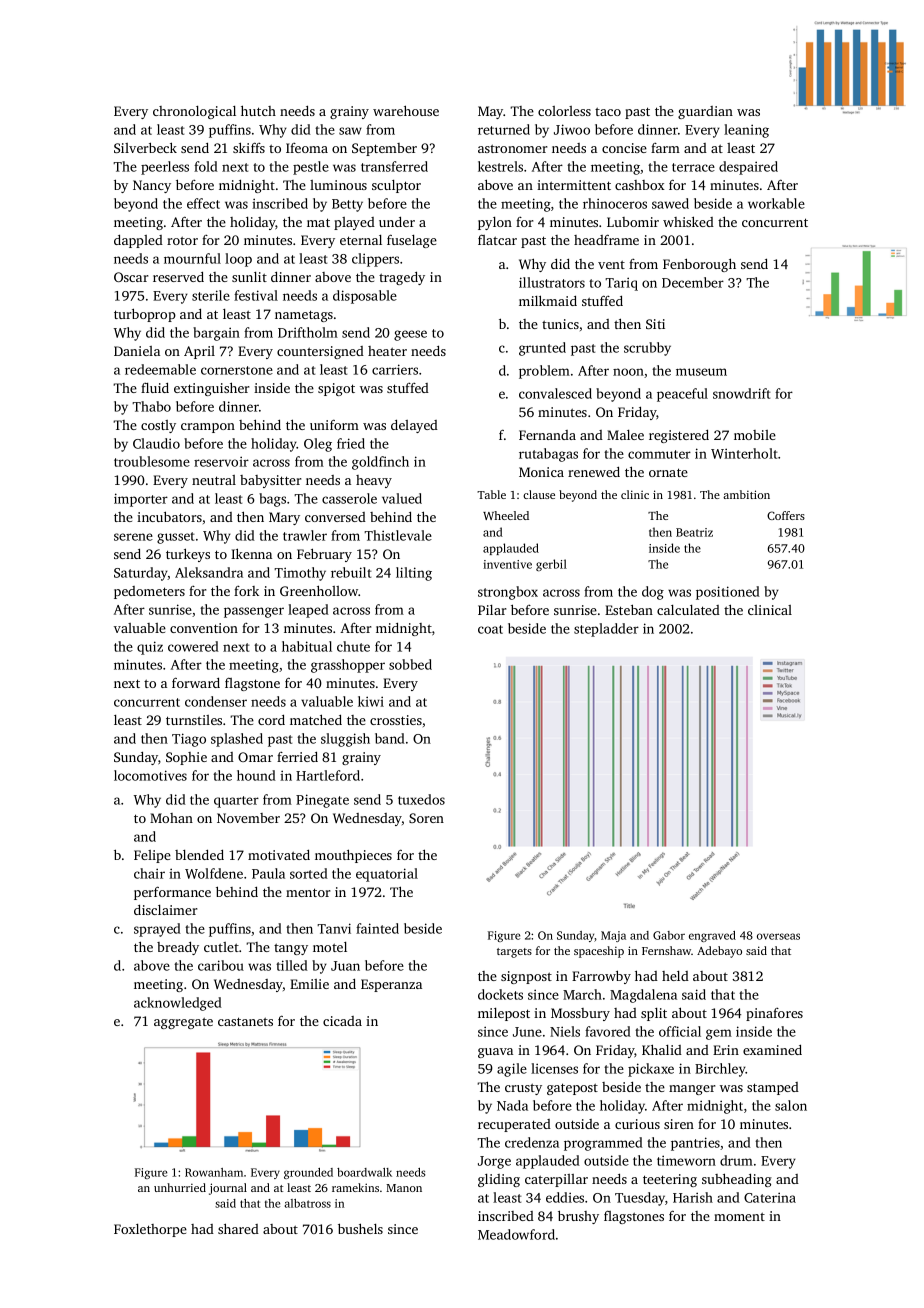 Image resolution: width=924 pixels, height=1308 pixels. I want to click on carriers, so click(395, 369).
